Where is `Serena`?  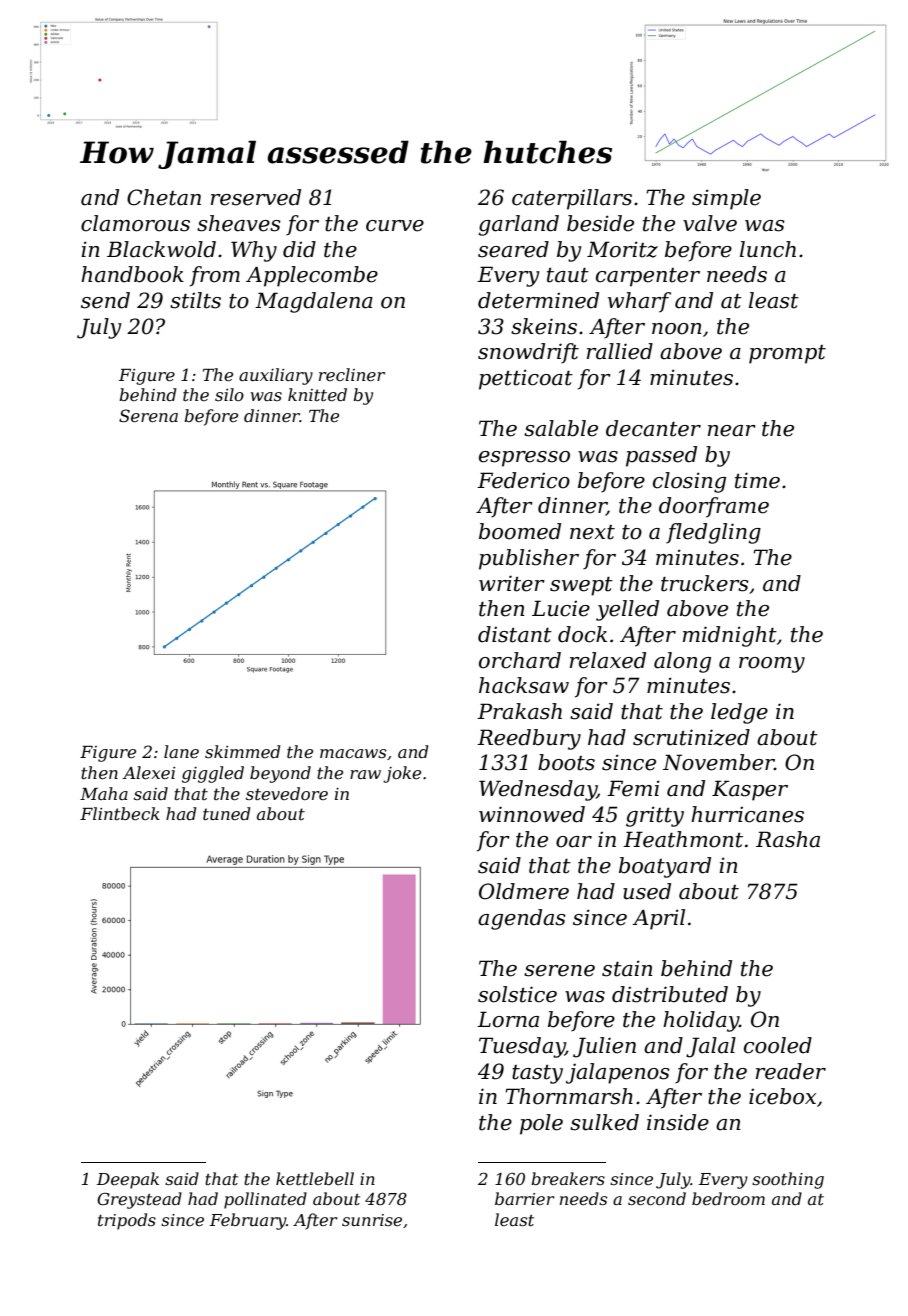 Serena is located at coordinates (148, 415).
